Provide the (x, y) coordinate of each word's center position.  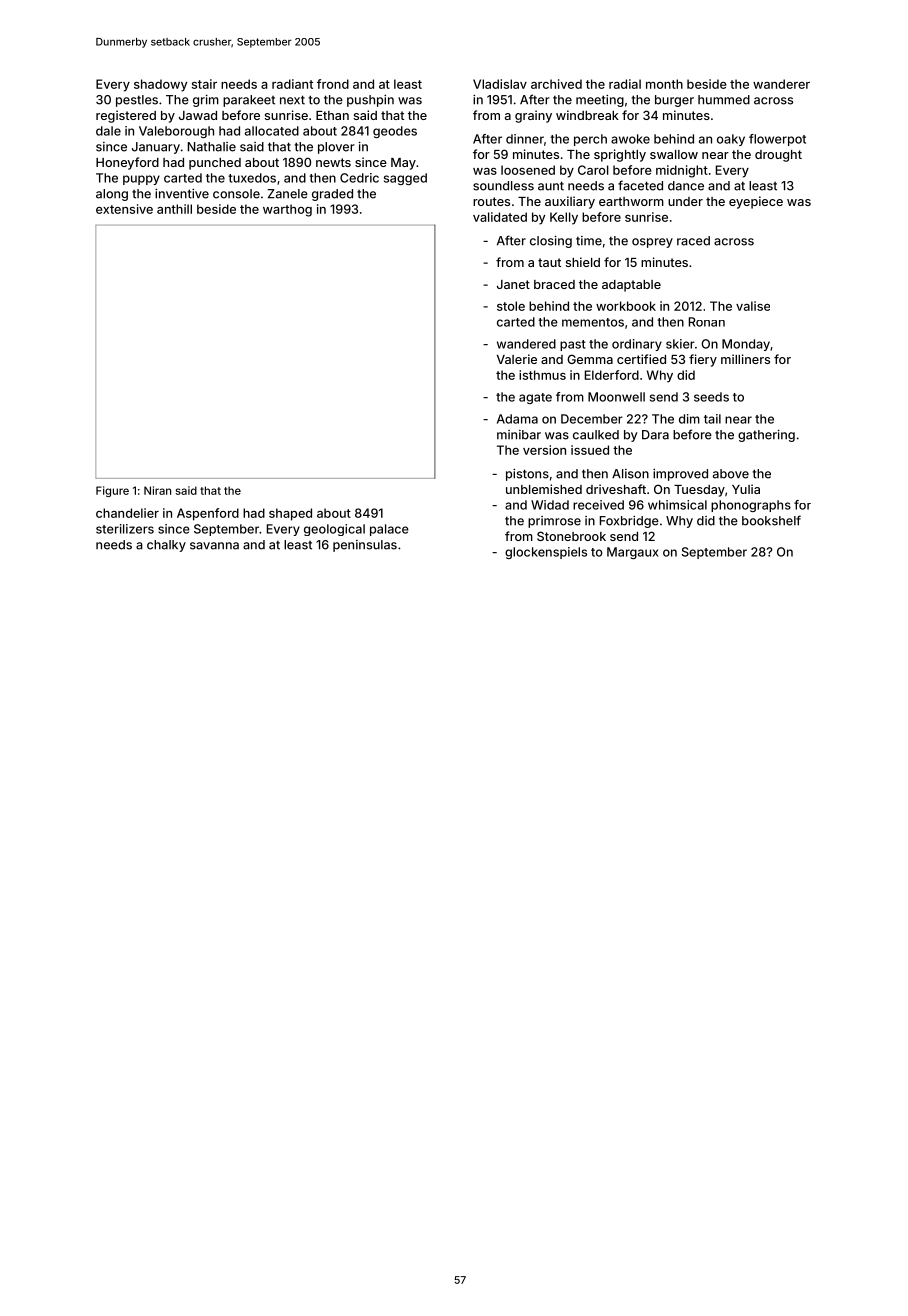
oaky (731, 140)
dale (108, 131)
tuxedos (252, 178)
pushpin (370, 101)
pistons (527, 475)
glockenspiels (546, 553)
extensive (124, 209)
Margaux (633, 553)
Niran (157, 490)
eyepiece (756, 202)
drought (778, 156)
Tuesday (699, 491)
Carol (593, 170)
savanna (214, 546)
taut (549, 262)
